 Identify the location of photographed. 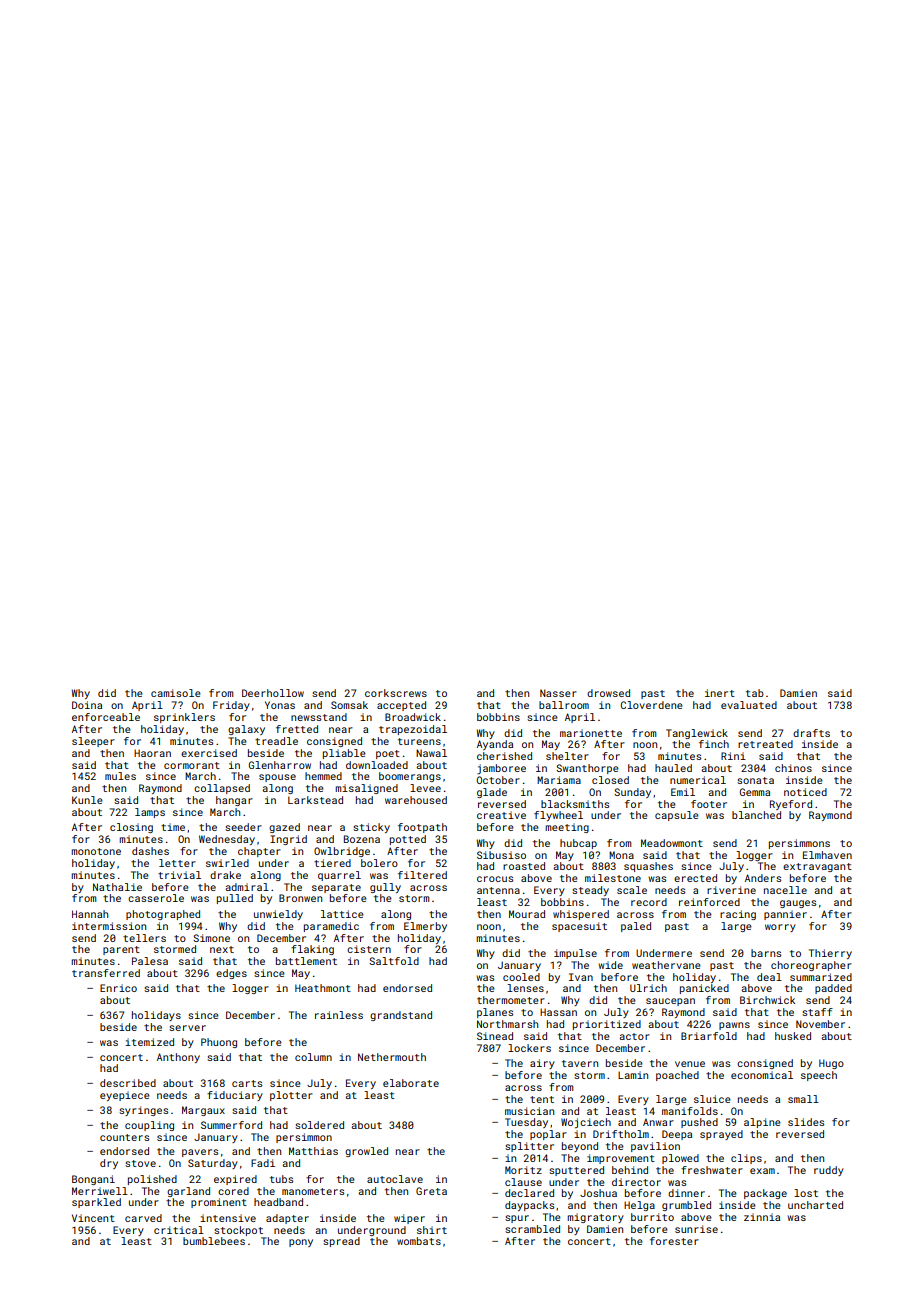
(163, 915).
